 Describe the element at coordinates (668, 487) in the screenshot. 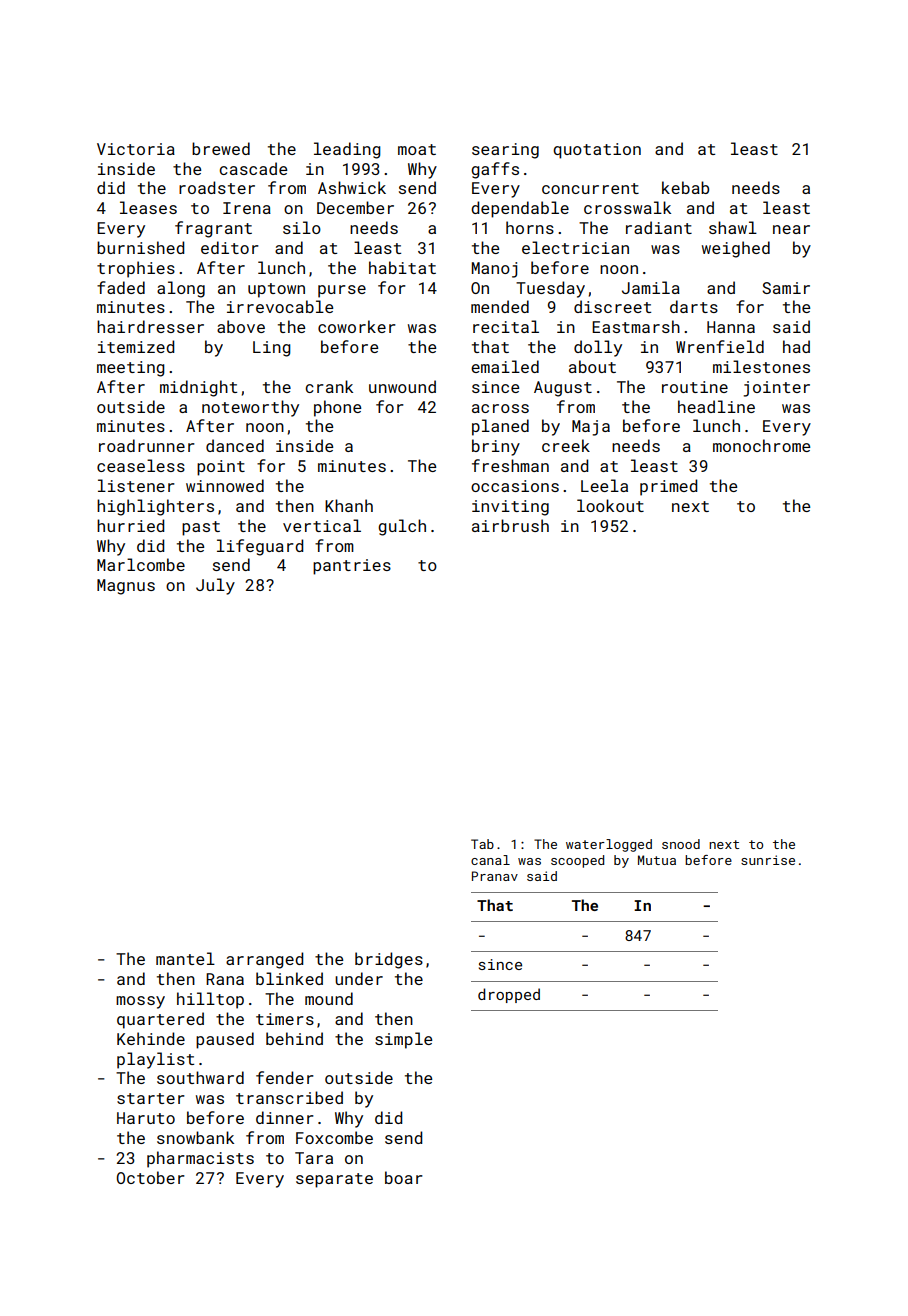

I see `primed` at that location.
